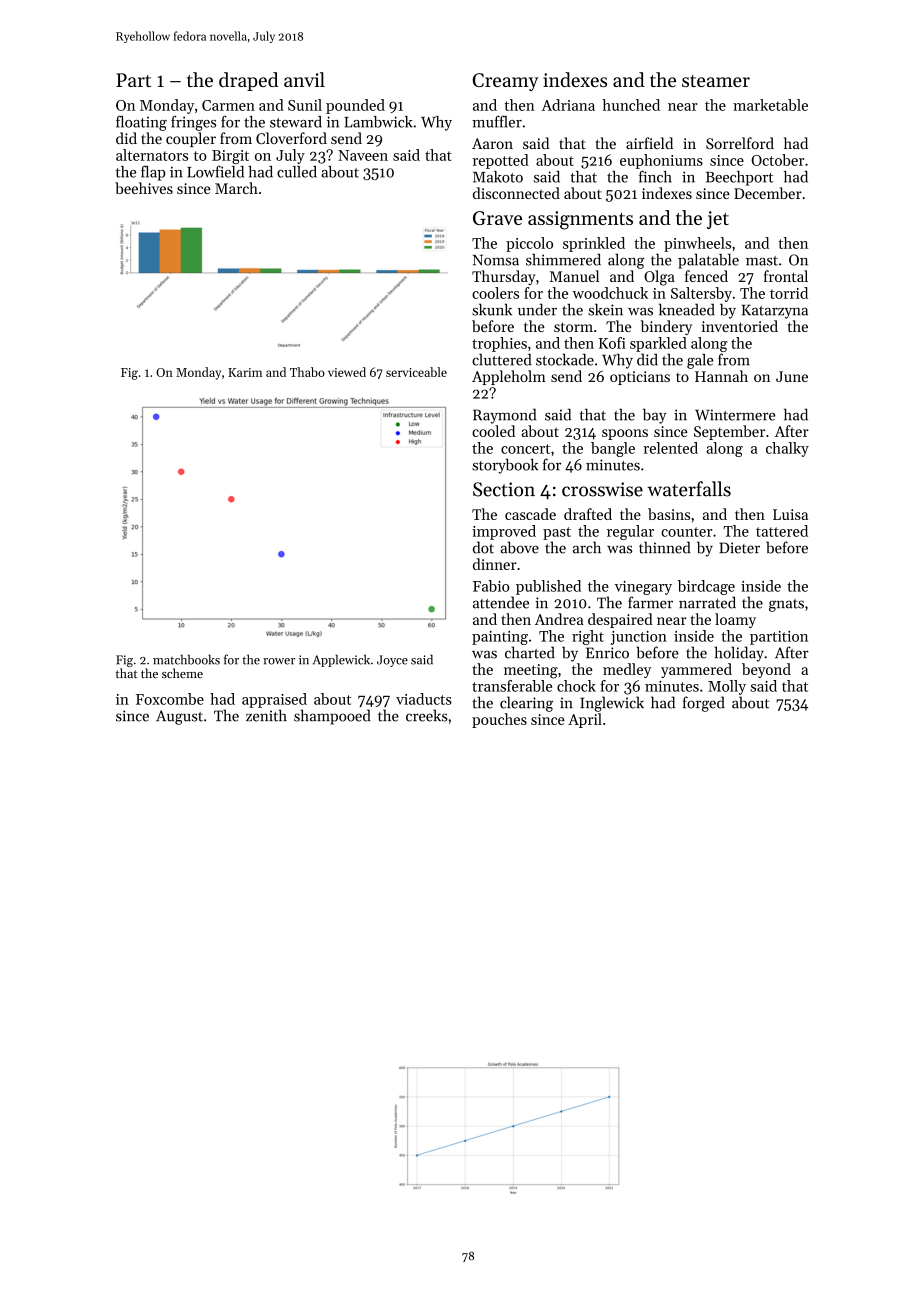 This screenshot has height=1308, width=924. Describe the element at coordinates (735, 415) in the screenshot. I see `Wintermere` at that location.
